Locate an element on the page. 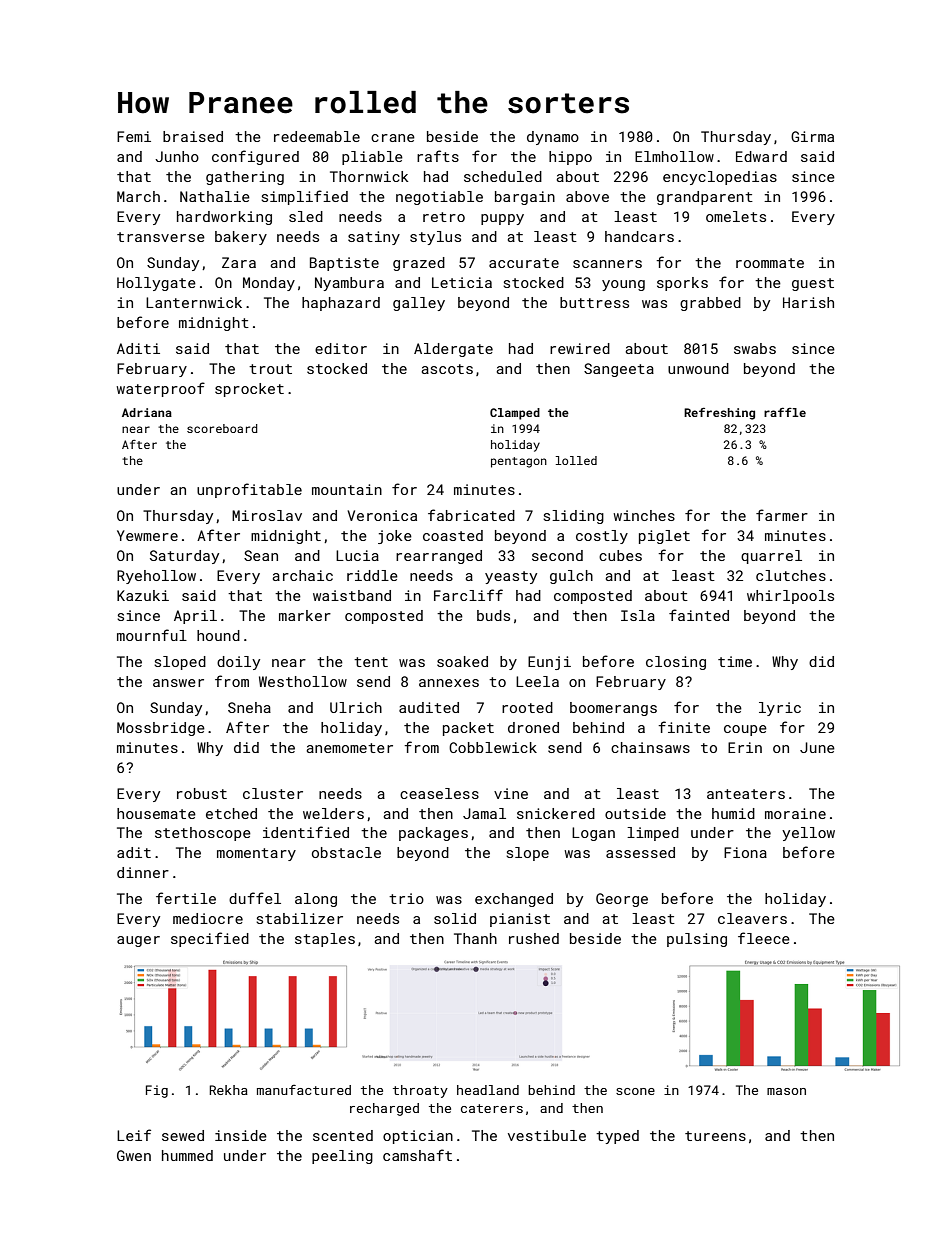 This image has height=1233, width=952. pentagon is located at coordinates (519, 462).
